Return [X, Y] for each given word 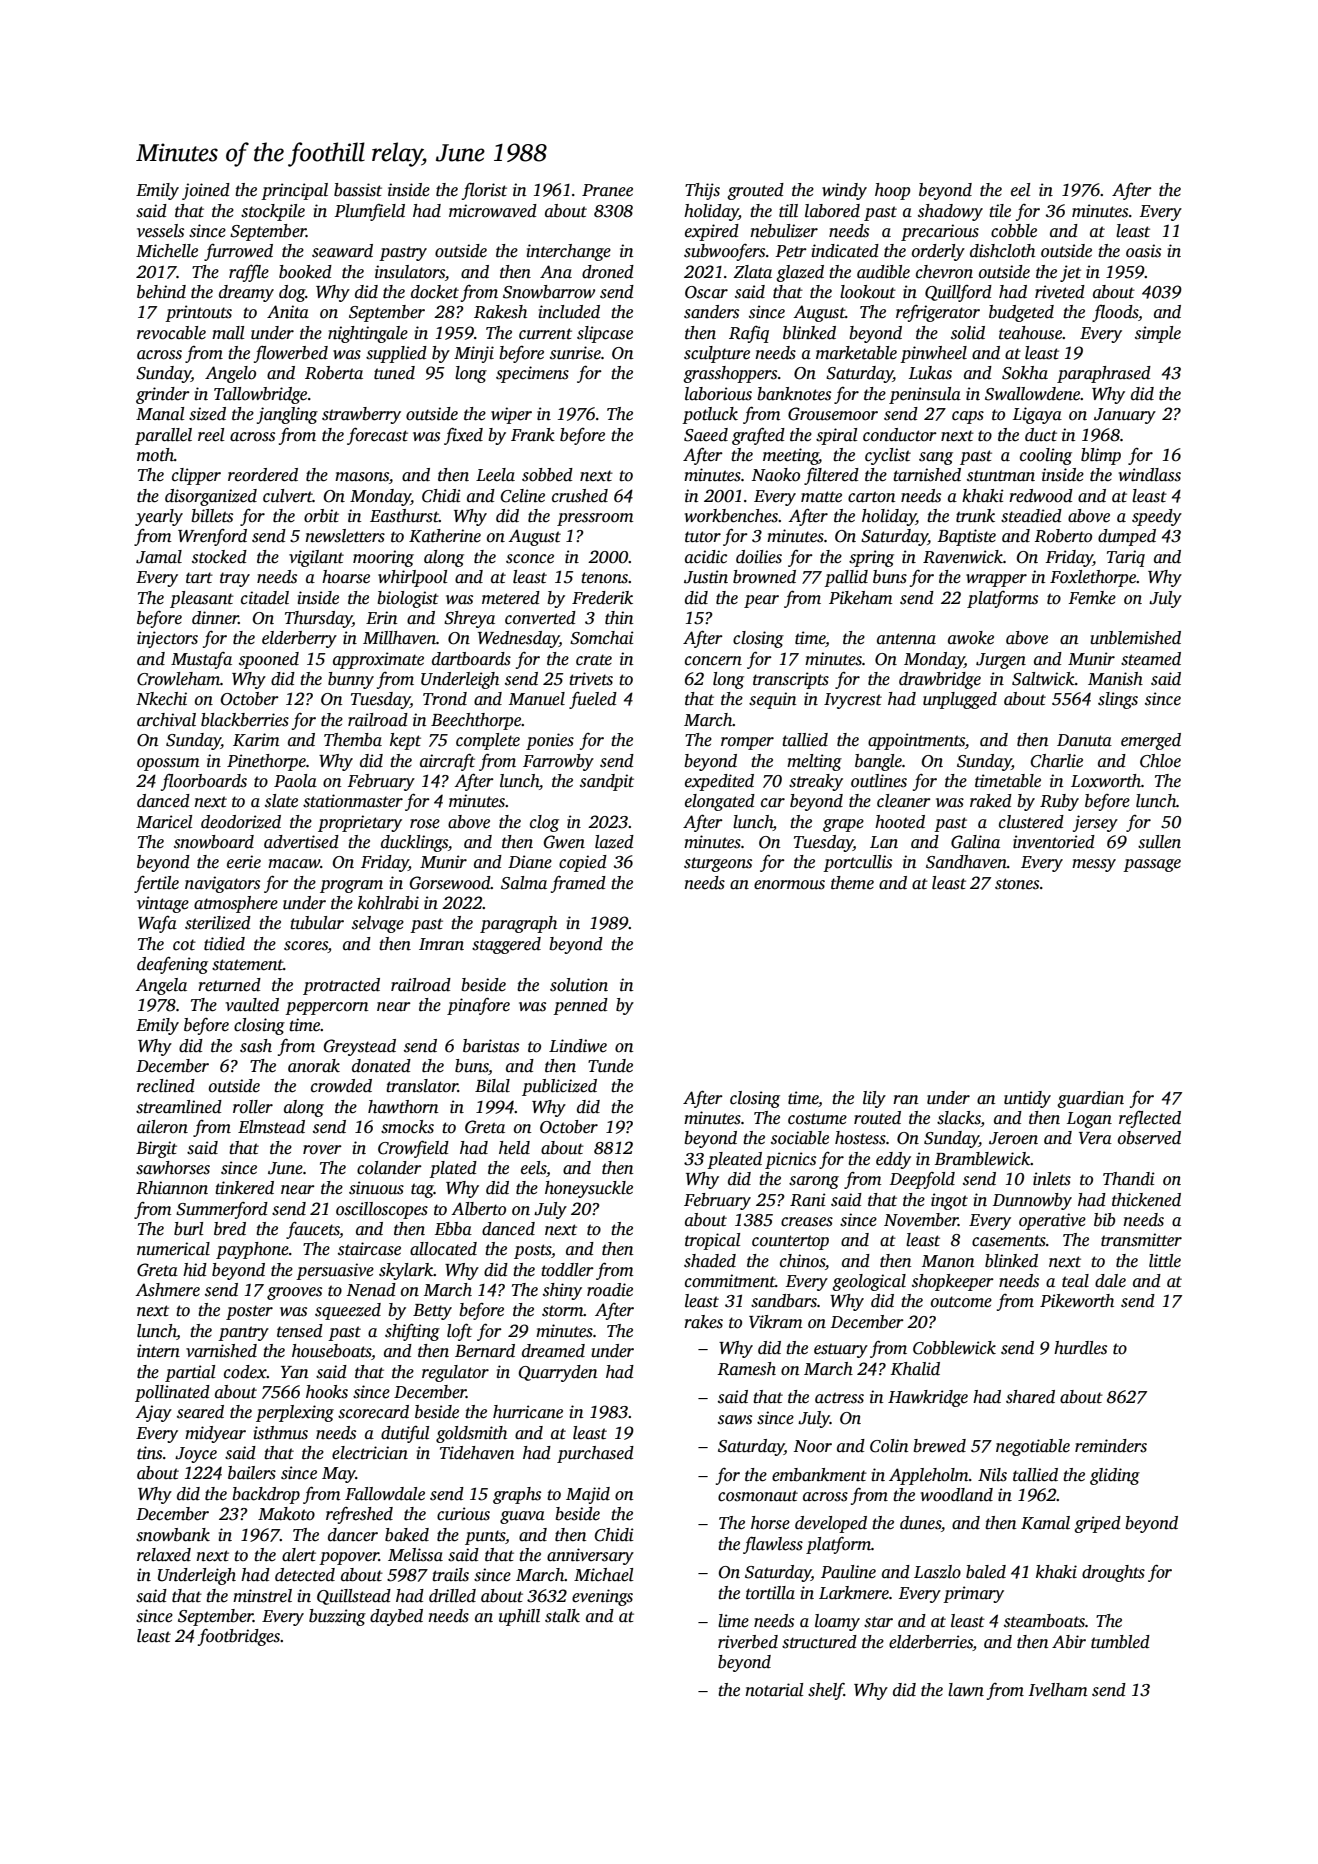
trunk [975, 516]
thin [619, 618]
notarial [774, 1690]
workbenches [731, 516]
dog [292, 293]
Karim [256, 740]
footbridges [239, 1637]
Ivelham [1058, 1690]
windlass [1149, 475]
